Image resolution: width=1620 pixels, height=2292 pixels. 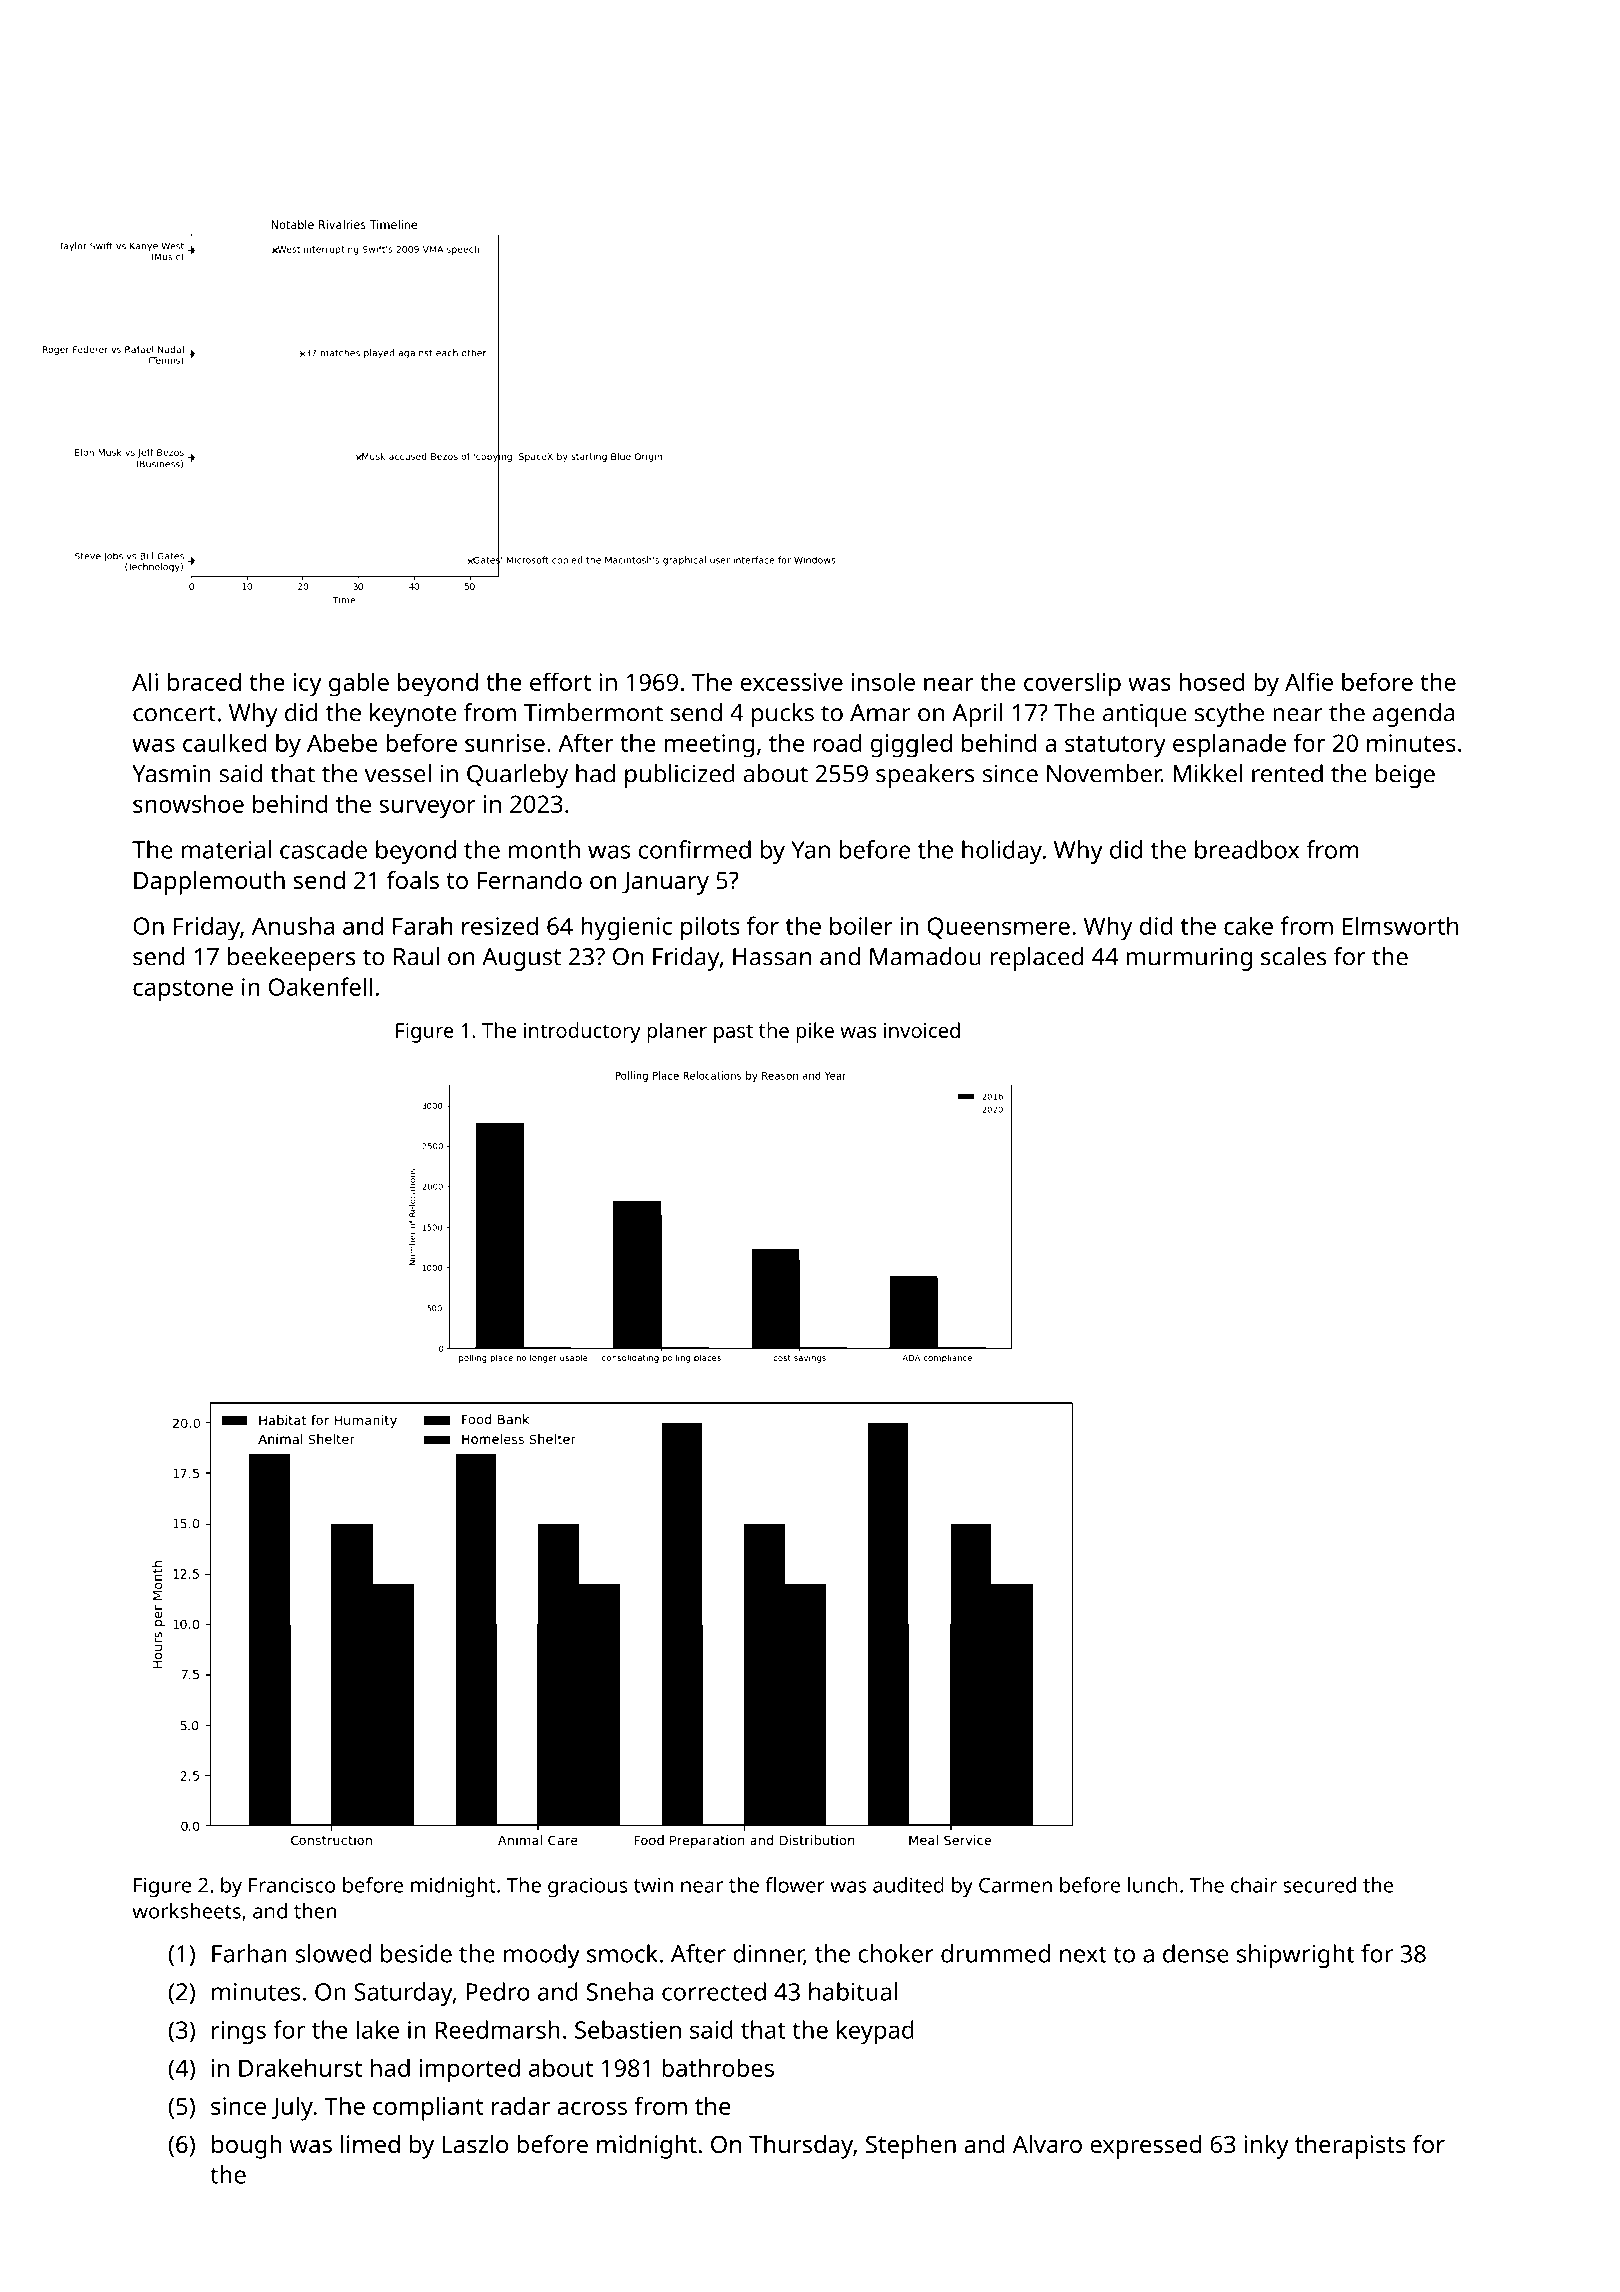 I want to click on bough, so click(x=247, y=2147).
